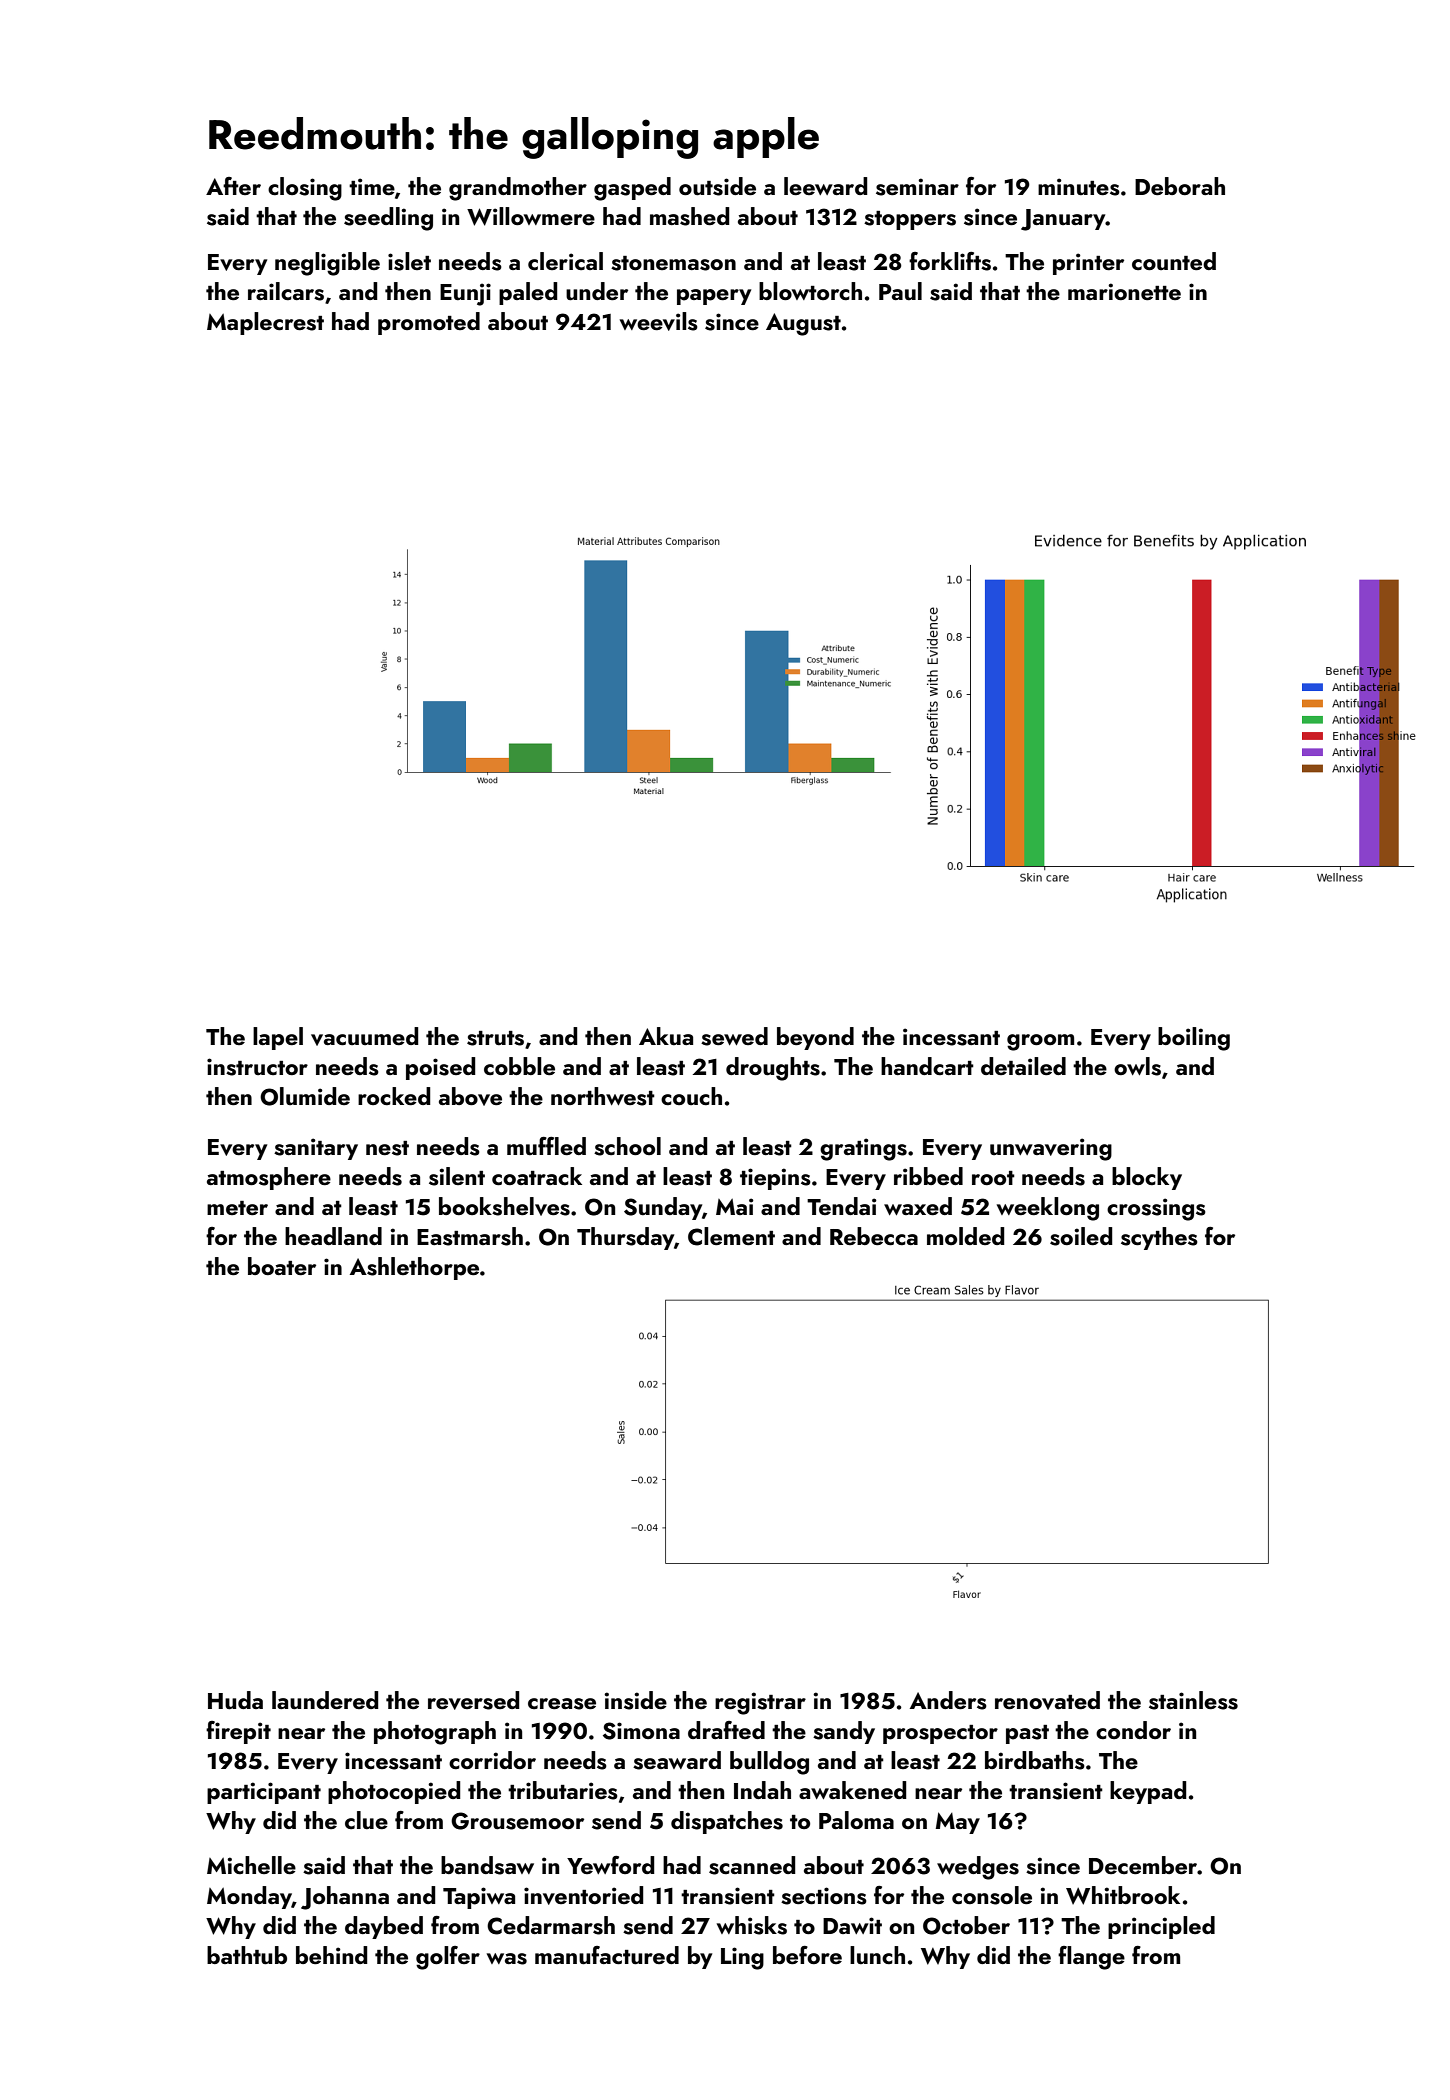  Describe the element at coordinates (251, 1865) in the screenshot. I see `Michelle` at that location.
